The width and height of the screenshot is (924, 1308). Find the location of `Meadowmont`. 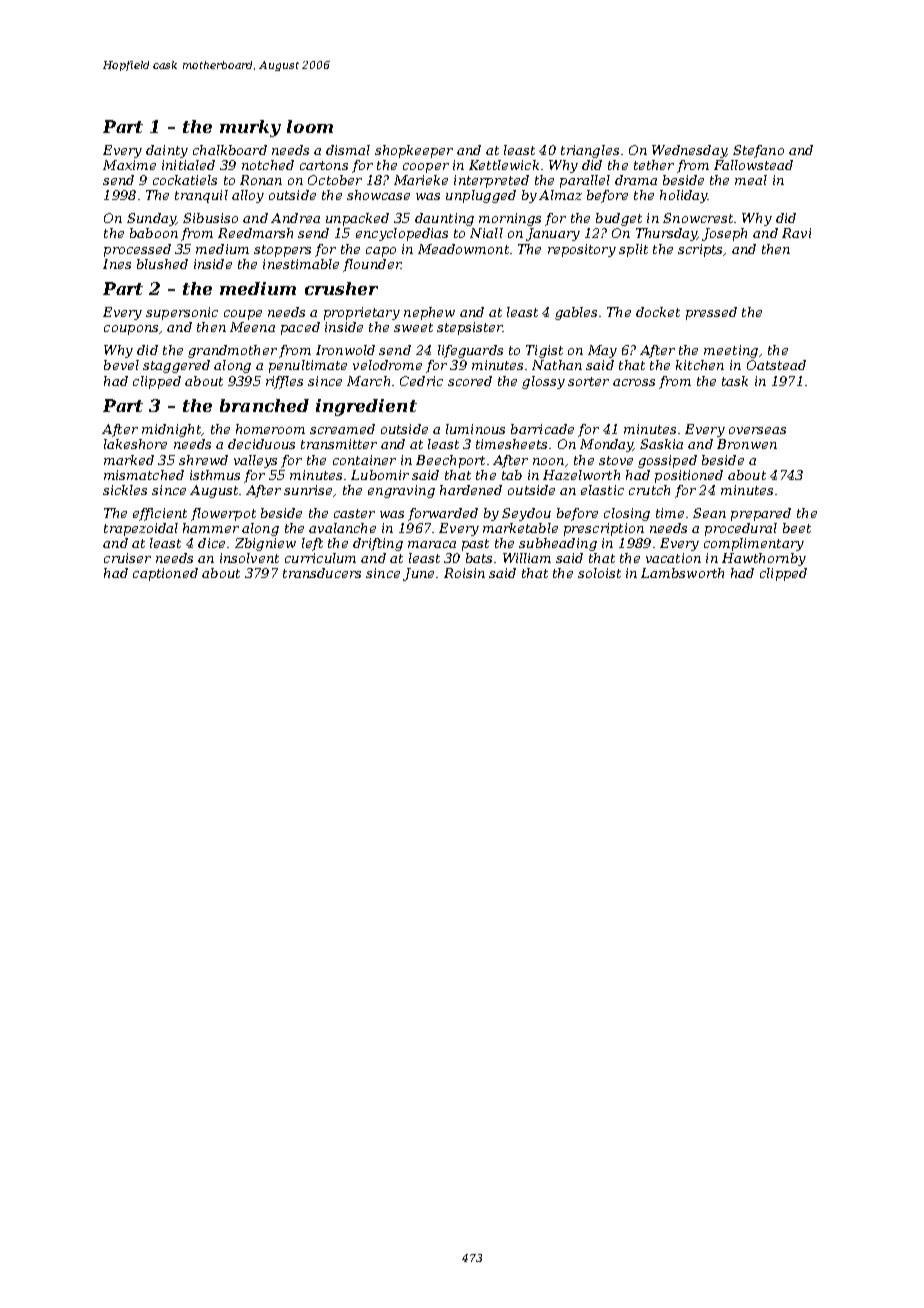

Meadowmont is located at coordinates (463, 249).
